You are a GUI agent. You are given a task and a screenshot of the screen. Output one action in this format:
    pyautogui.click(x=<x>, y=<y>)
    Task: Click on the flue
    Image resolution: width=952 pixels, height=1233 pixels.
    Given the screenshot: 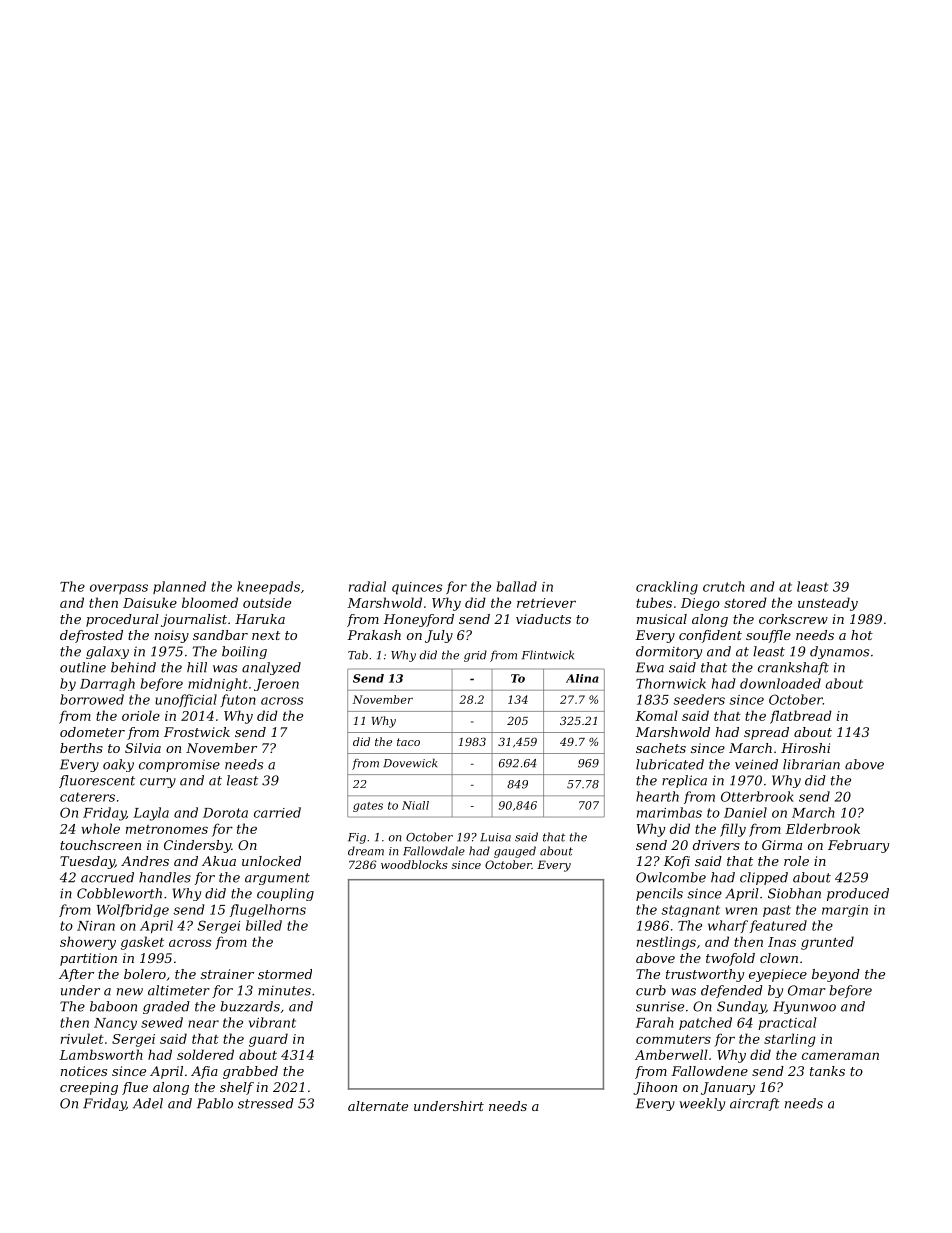 What is the action you would take?
    pyautogui.click(x=135, y=1088)
